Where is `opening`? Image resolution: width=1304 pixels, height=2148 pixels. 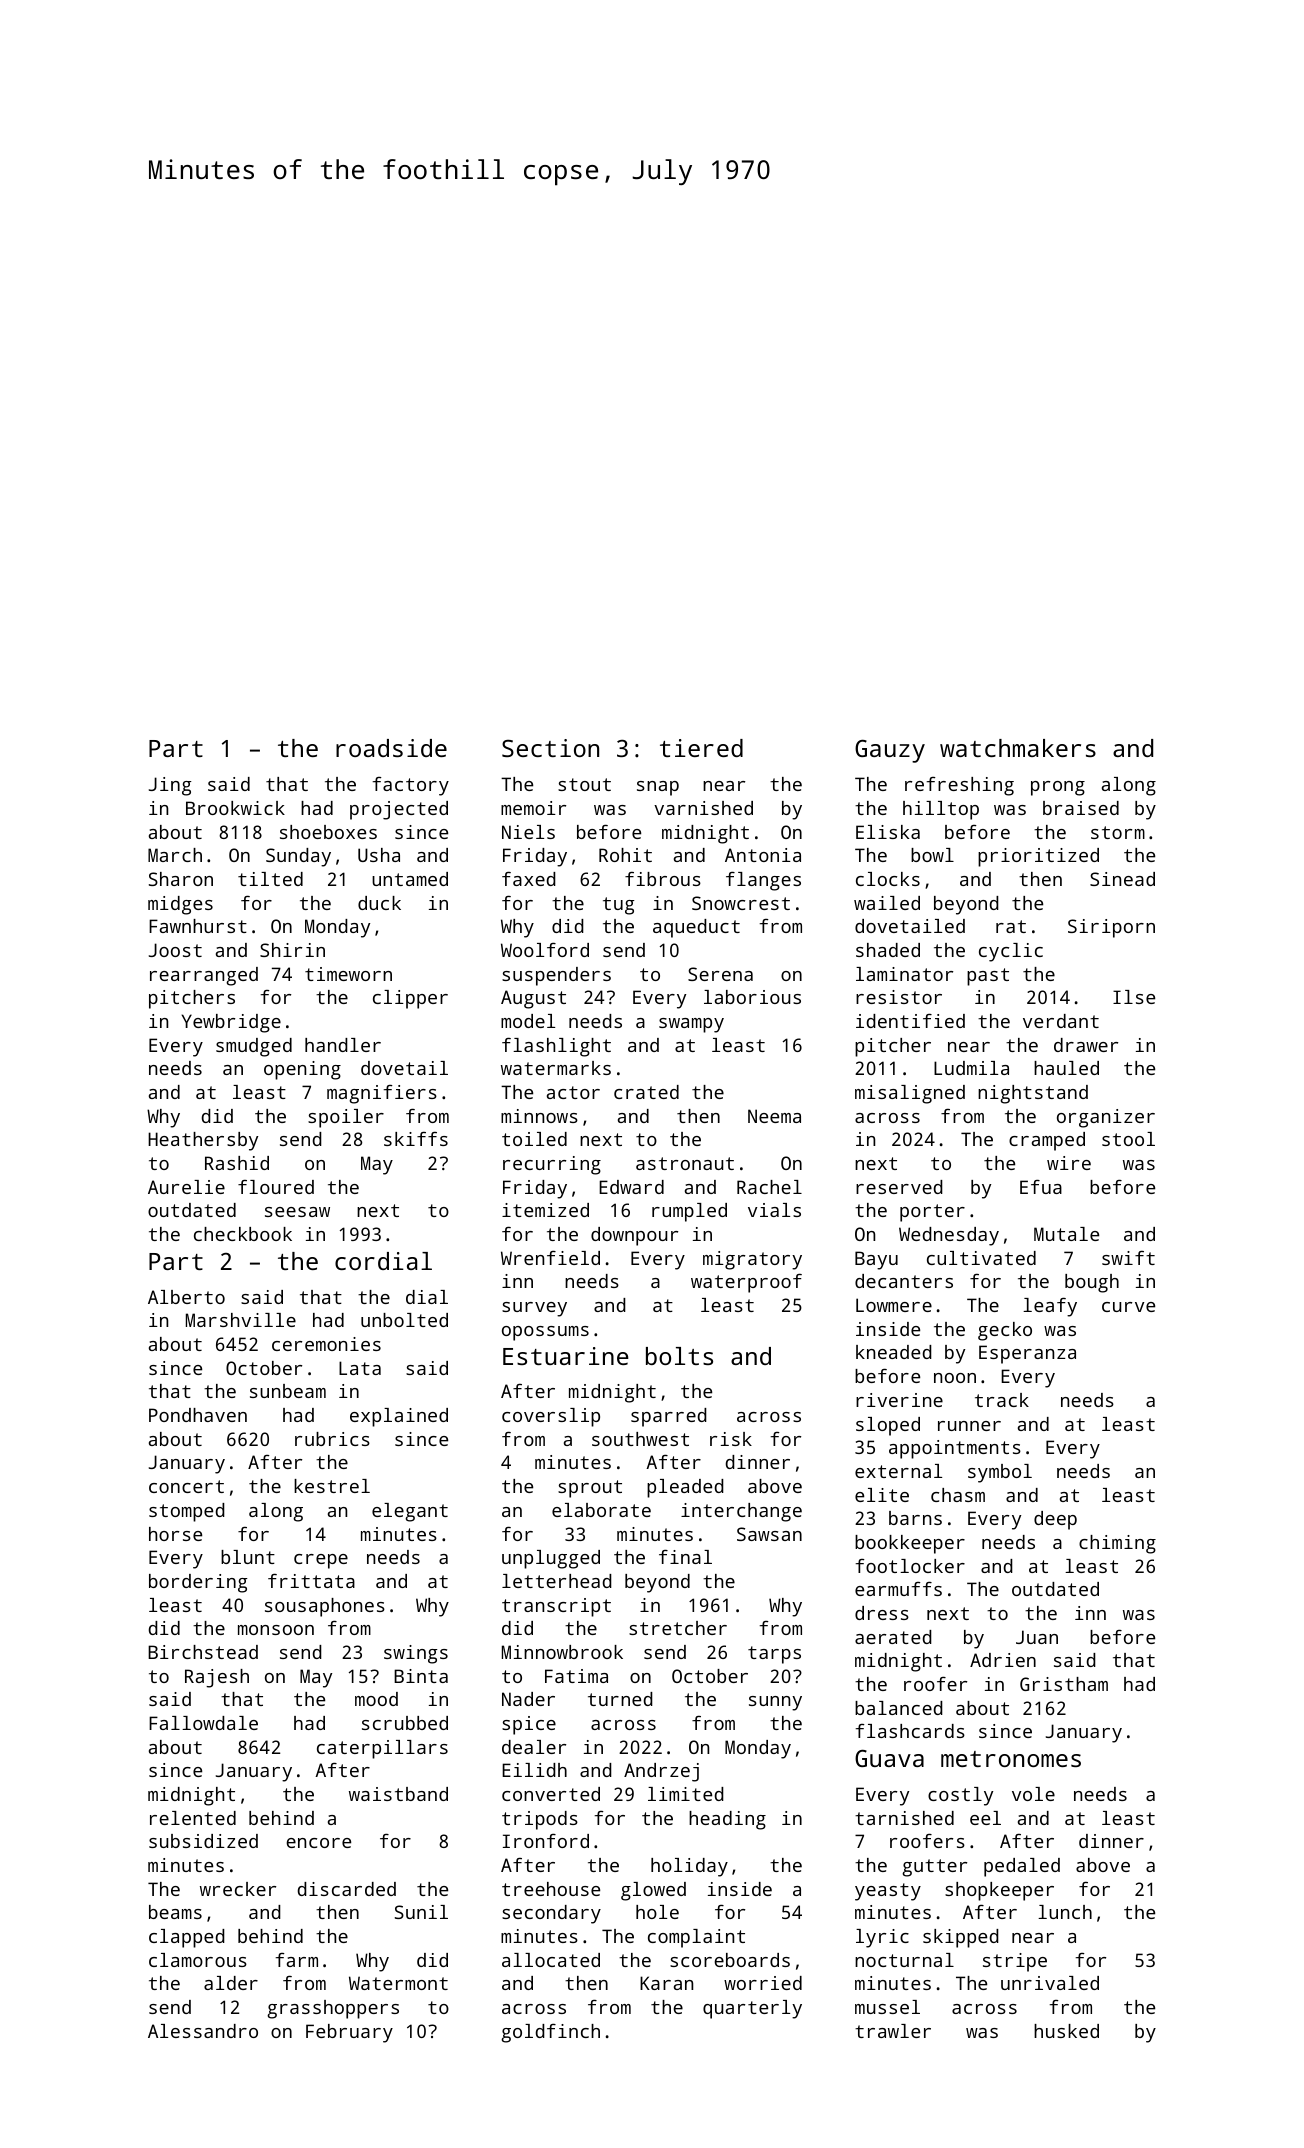
opening is located at coordinates (302, 1070).
